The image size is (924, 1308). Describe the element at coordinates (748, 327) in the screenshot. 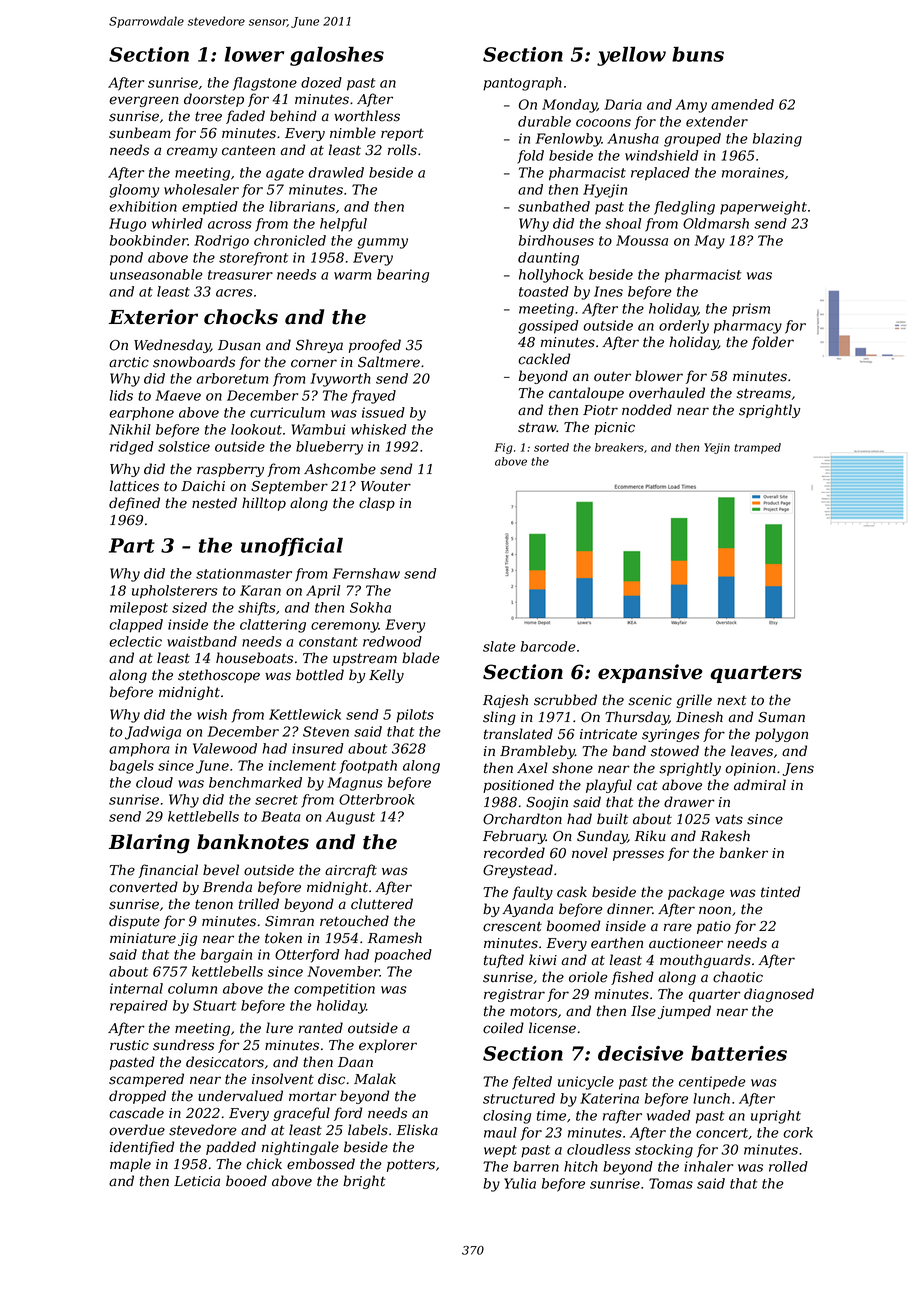

I see `pharmacy` at that location.
